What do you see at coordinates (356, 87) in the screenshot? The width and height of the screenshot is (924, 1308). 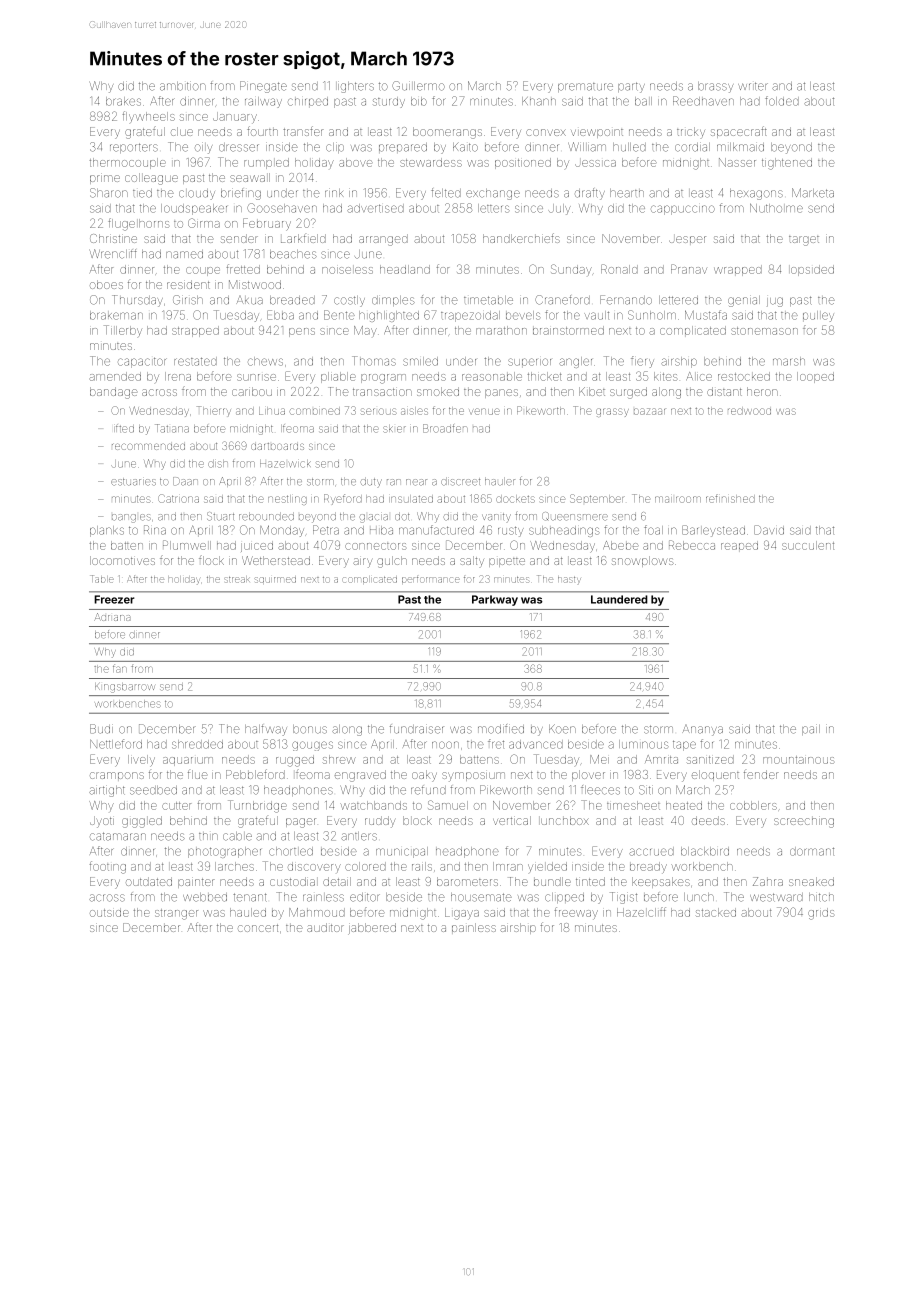 I see `lighters` at bounding box center [356, 87].
